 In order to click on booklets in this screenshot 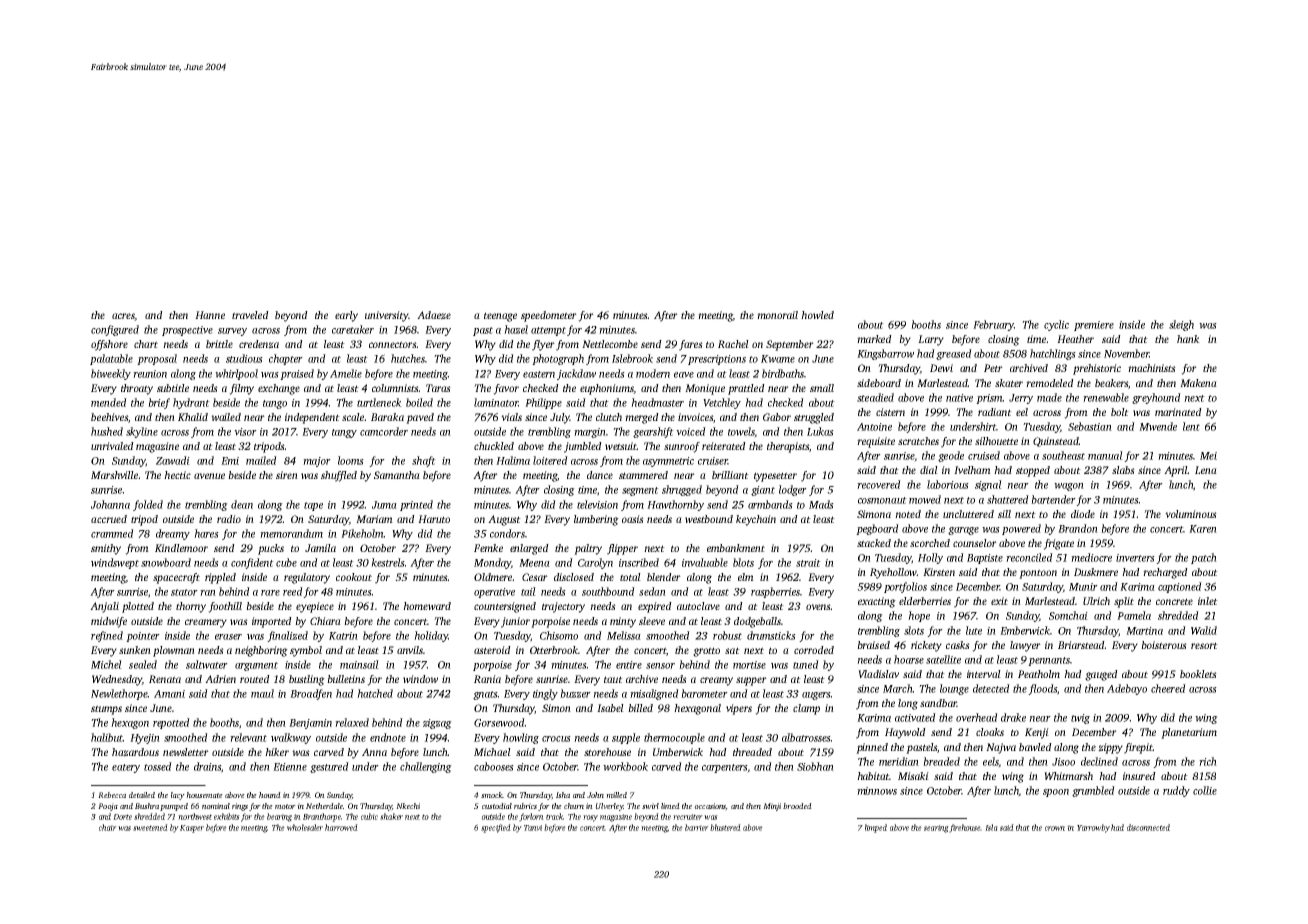, I will do `click(1198, 674)`.
